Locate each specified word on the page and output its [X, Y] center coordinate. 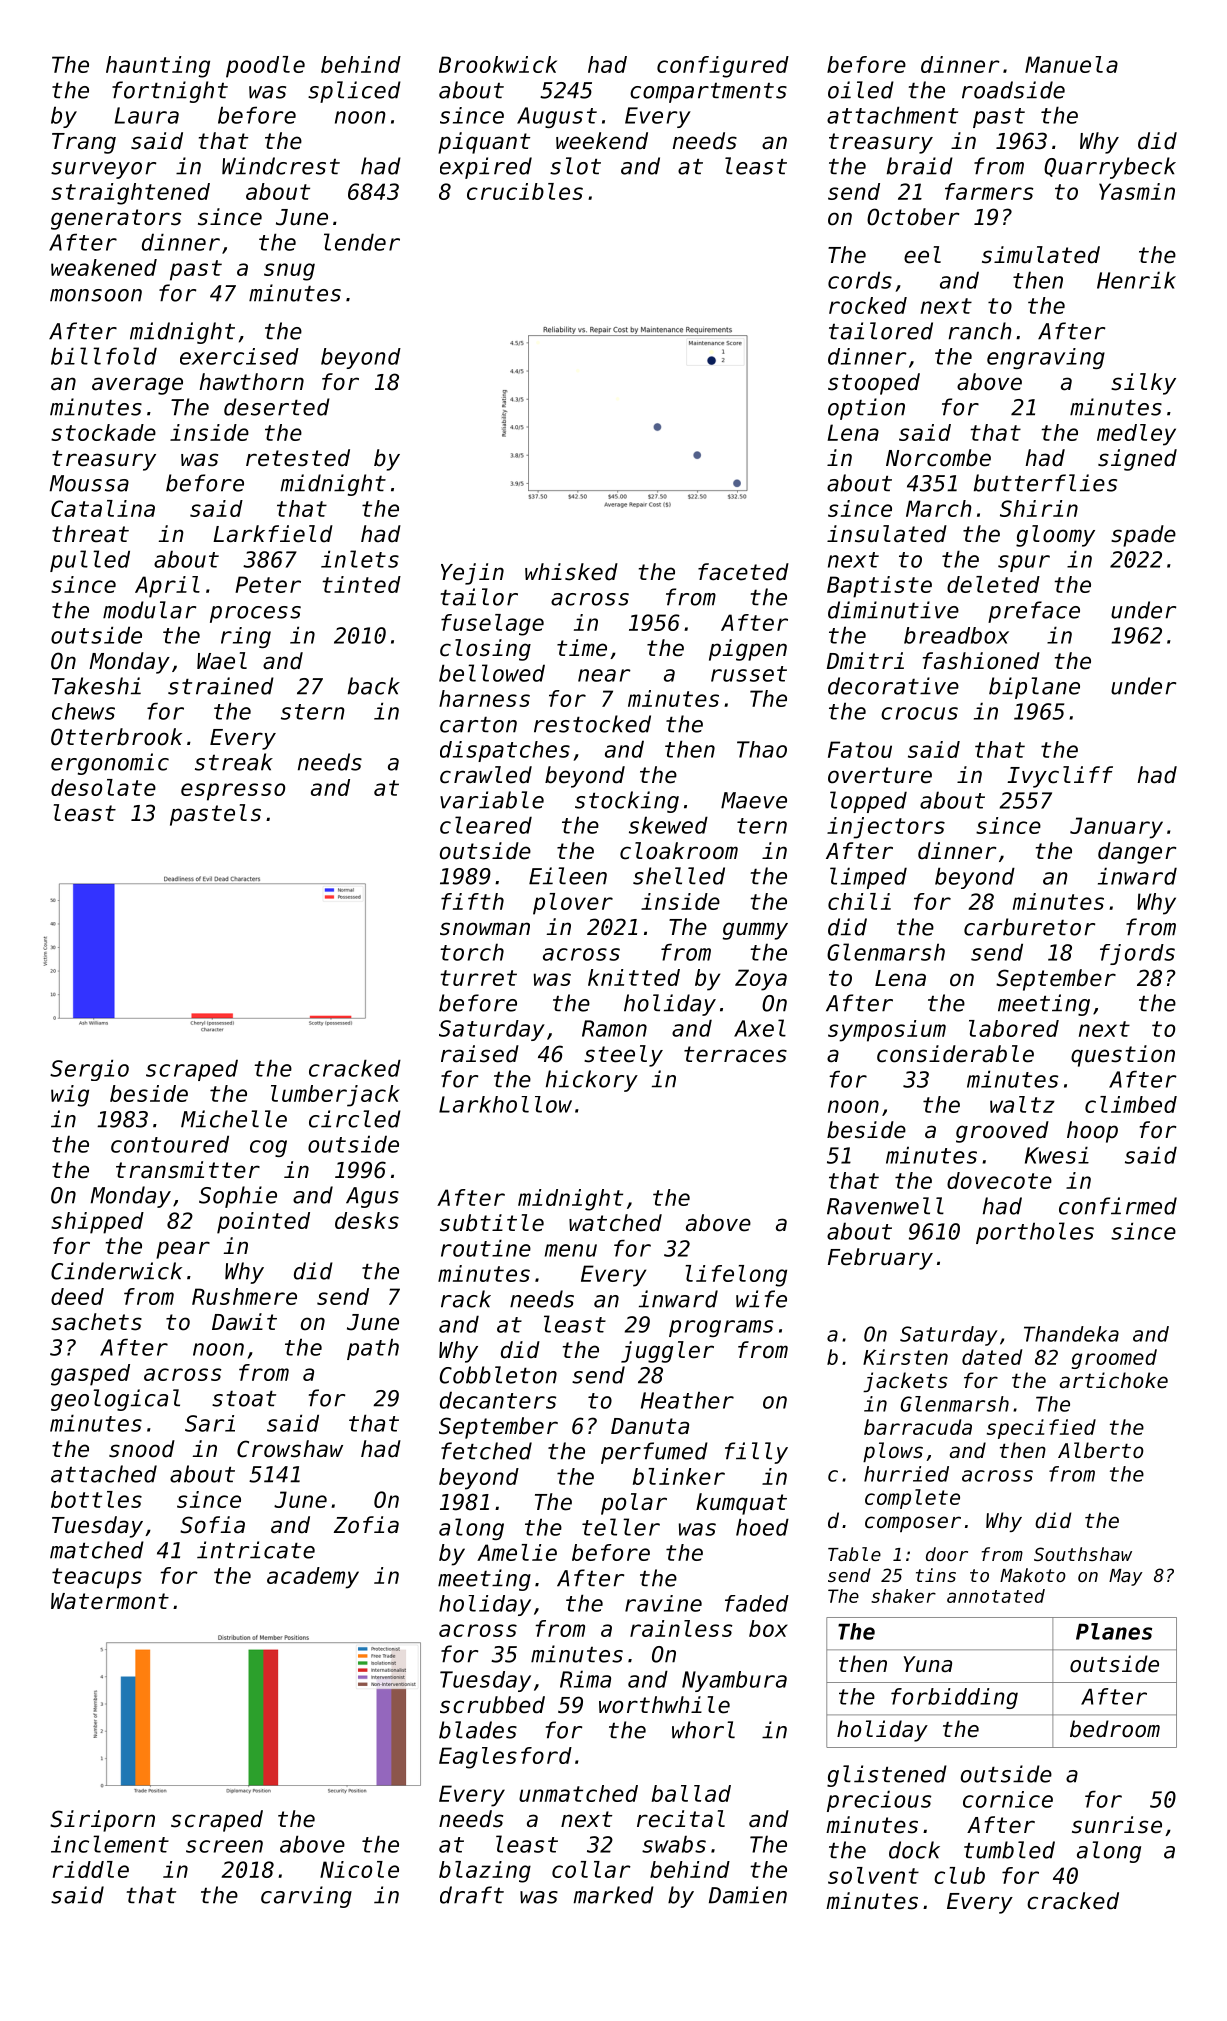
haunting [158, 67]
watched [615, 1223]
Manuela [1071, 64]
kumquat [741, 1504]
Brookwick [498, 64]
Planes [1114, 1631]
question [1123, 1056]
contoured [170, 1144]
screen [224, 1846]
